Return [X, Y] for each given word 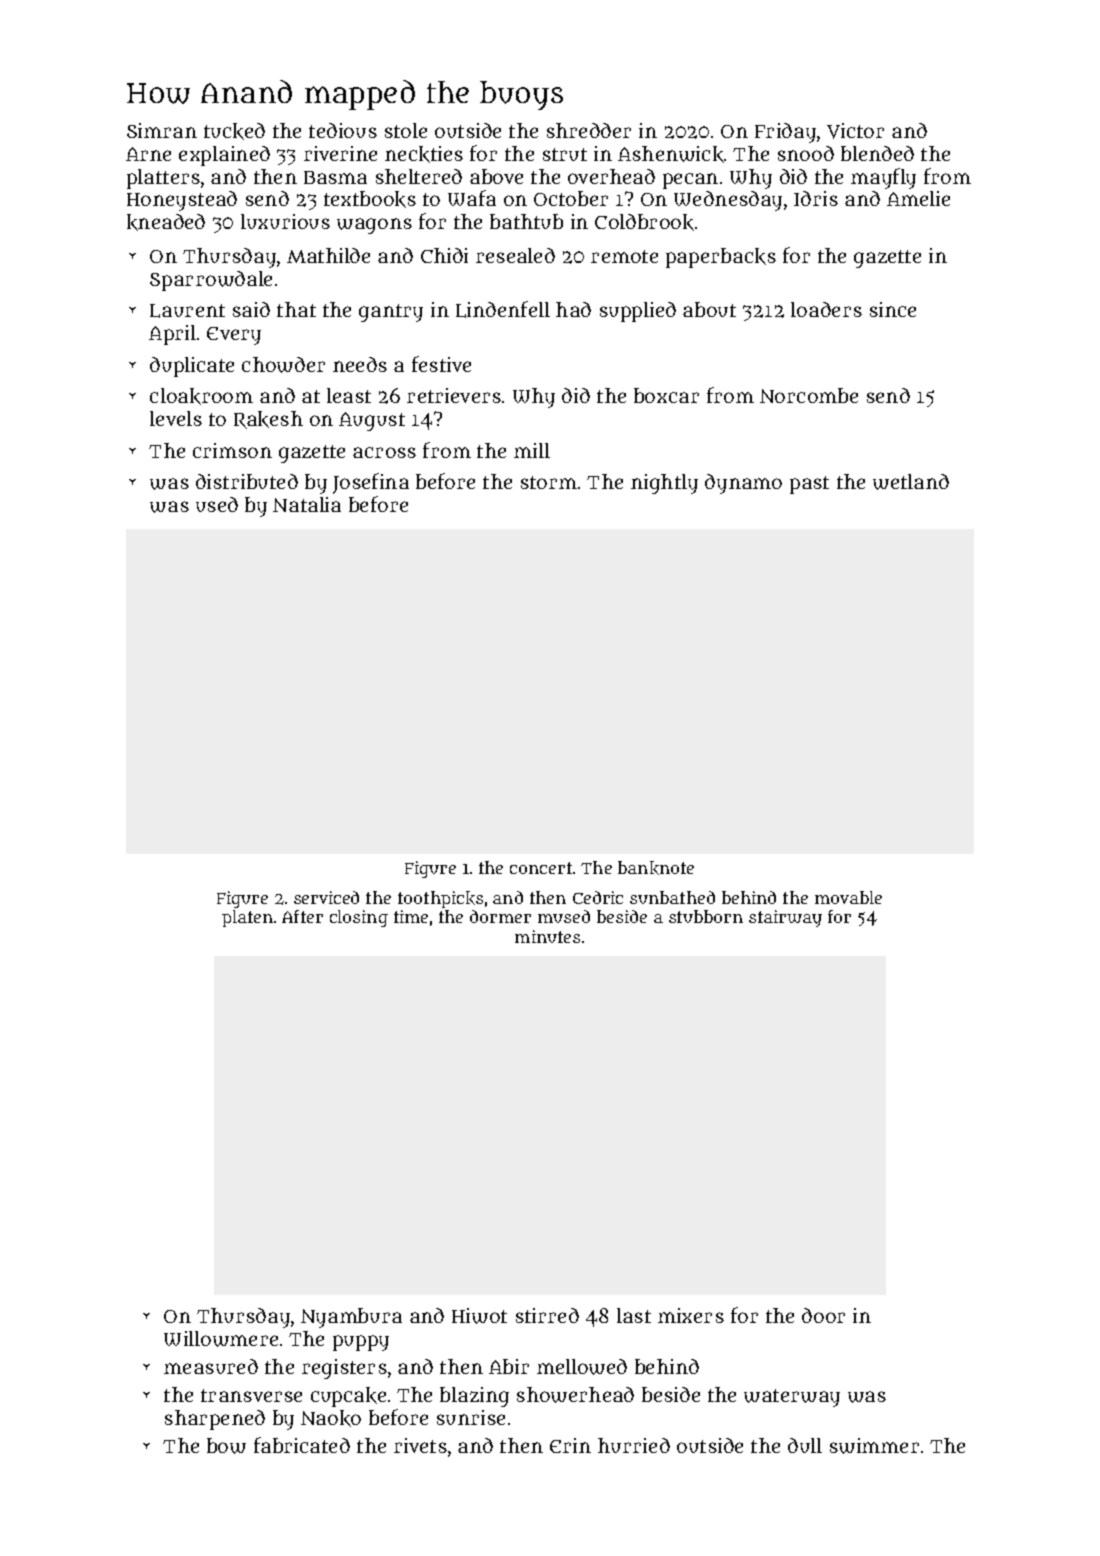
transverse [251, 1395]
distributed [247, 481]
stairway [785, 918]
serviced [326, 897]
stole [406, 130]
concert [541, 868]
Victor [855, 131]
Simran [162, 130]
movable [848, 897]
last [634, 1315]
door [823, 1315]
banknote [656, 868]
